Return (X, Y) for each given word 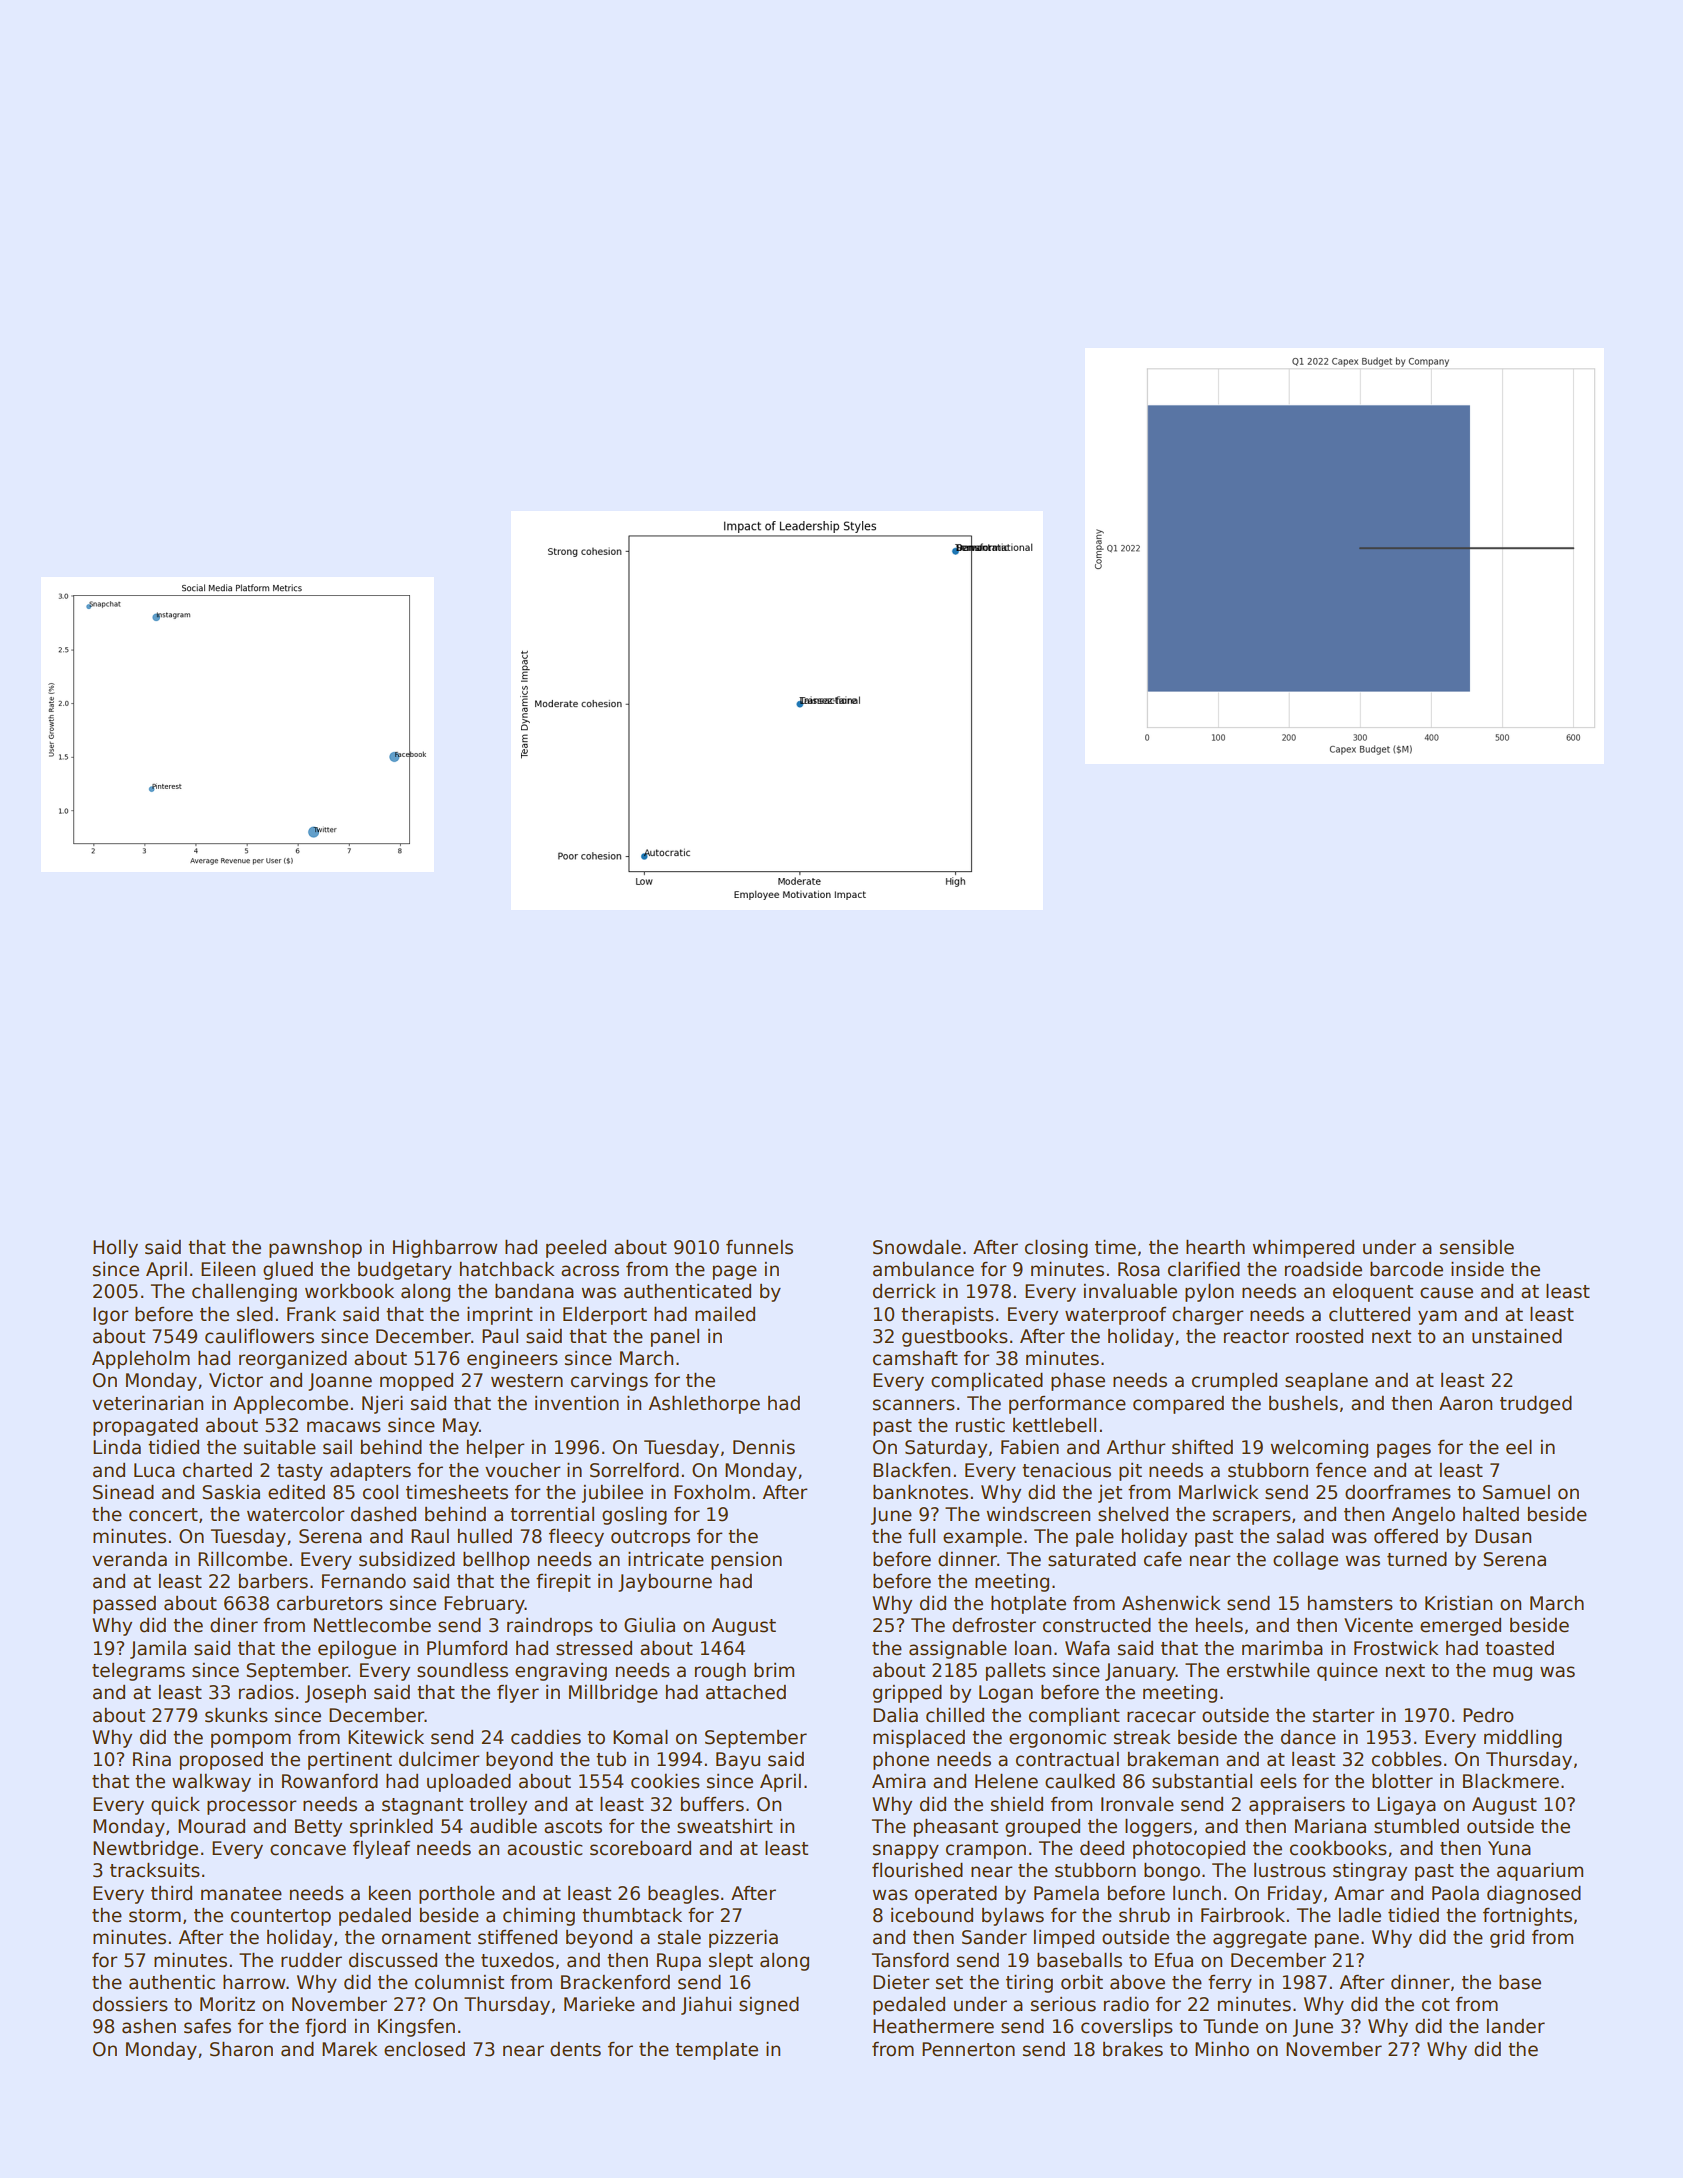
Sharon (241, 2049)
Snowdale (917, 1247)
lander (1516, 2026)
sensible (1477, 1247)
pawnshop (315, 1249)
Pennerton (968, 2049)
